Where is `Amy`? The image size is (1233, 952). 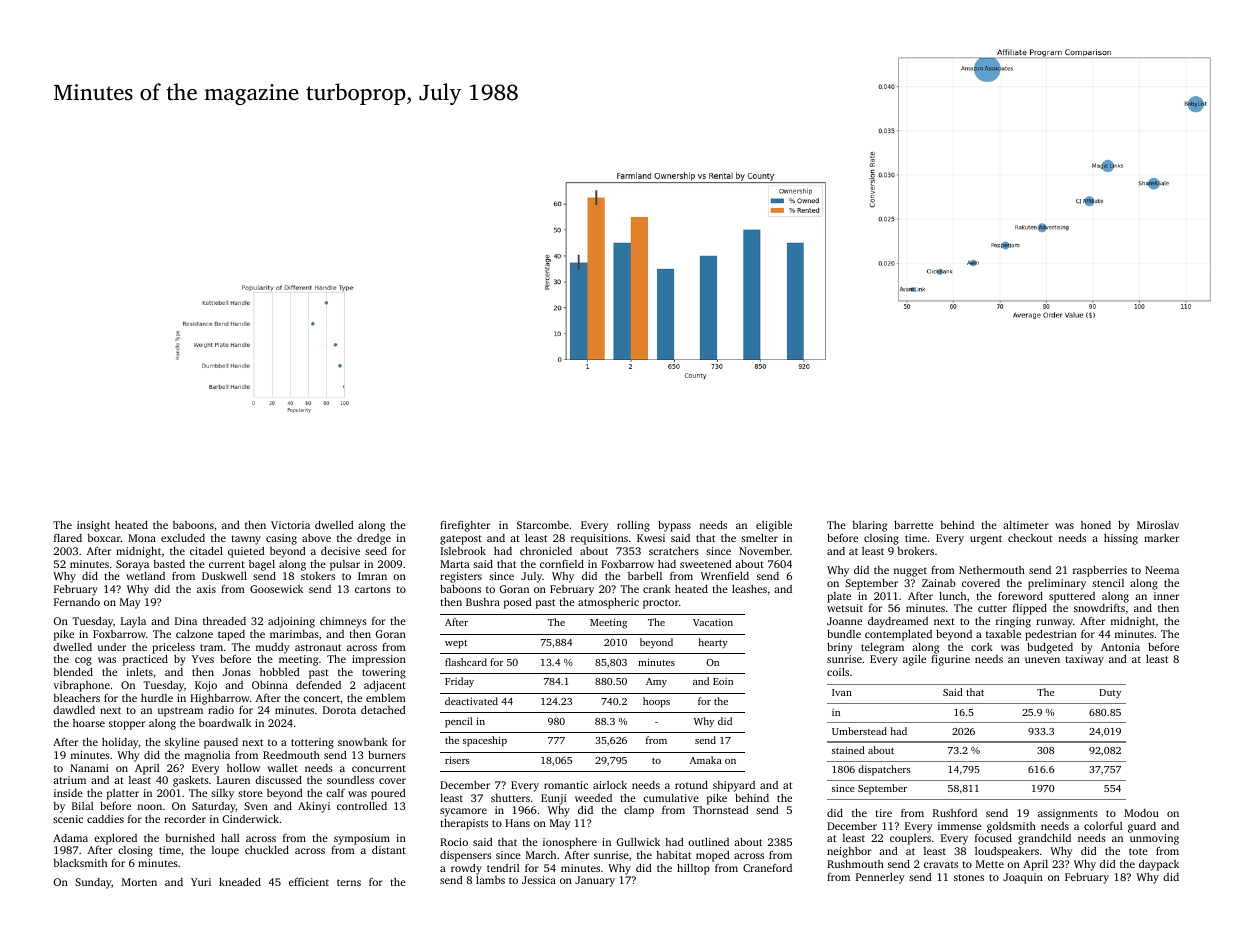
Amy is located at coordinates (656, 683).
